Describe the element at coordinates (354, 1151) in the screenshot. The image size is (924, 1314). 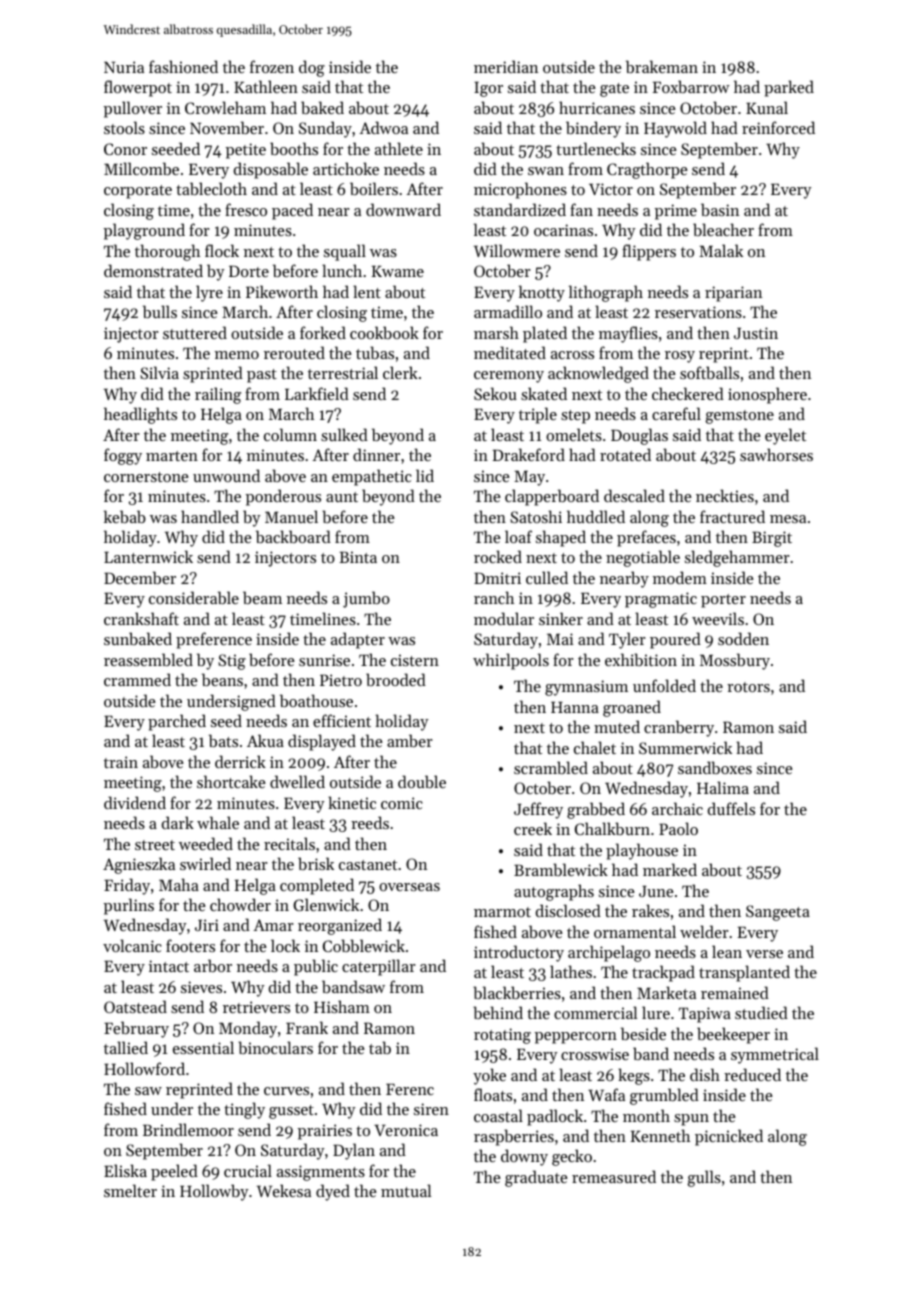
I see `Dylan` at that location.
